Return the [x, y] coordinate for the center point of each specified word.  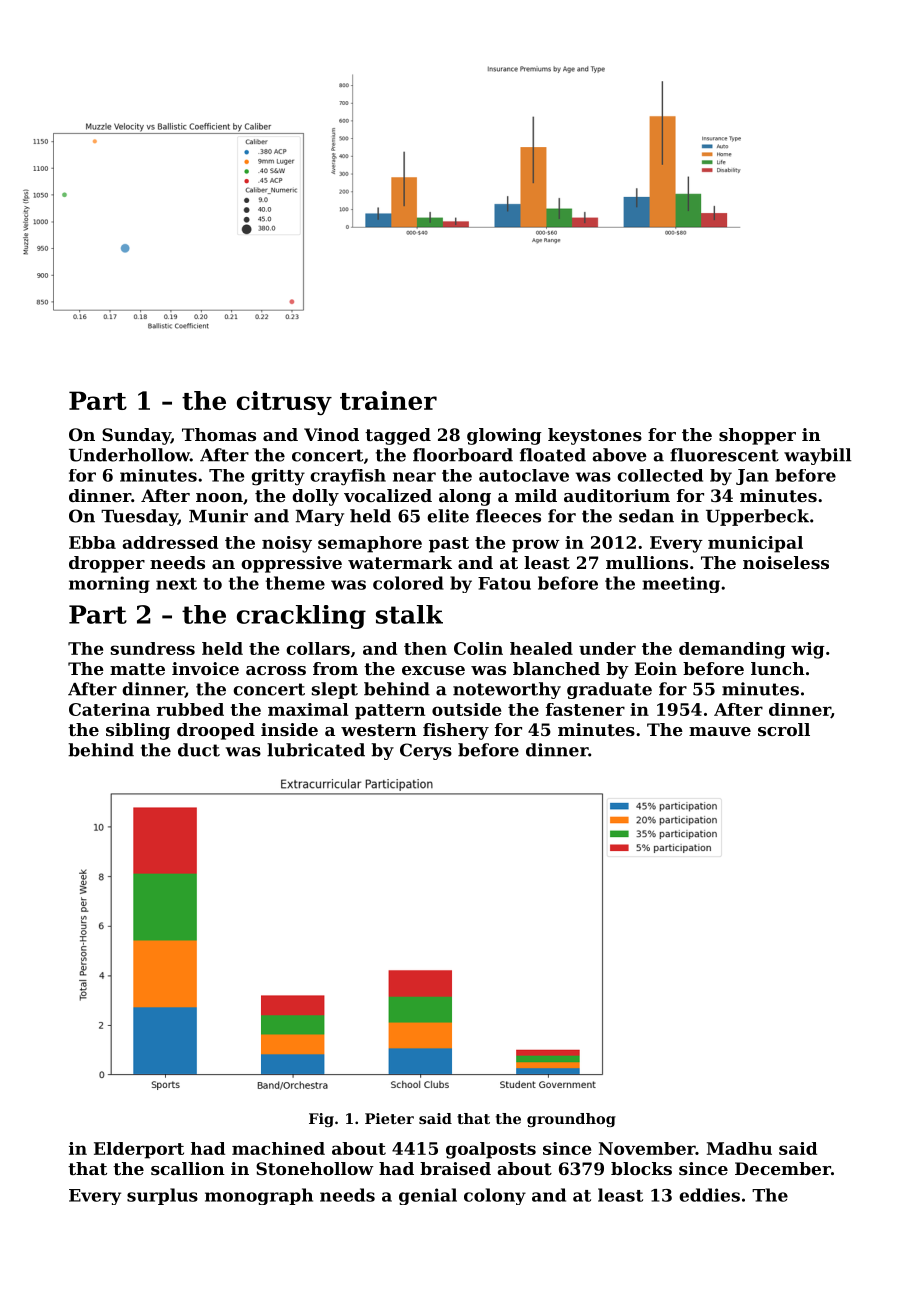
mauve [720, 731]
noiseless [786, 562]
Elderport [139, 1150]
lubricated [316, 750]
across [276, 670]
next [176, 584]
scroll [784, 729]
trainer [388, 400]
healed [541, 648]
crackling [301, 617]
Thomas [219, 434]
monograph [259, 1196]
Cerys [426, 751]
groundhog [571, 1120]
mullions [647, 562]
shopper [757, 436]
